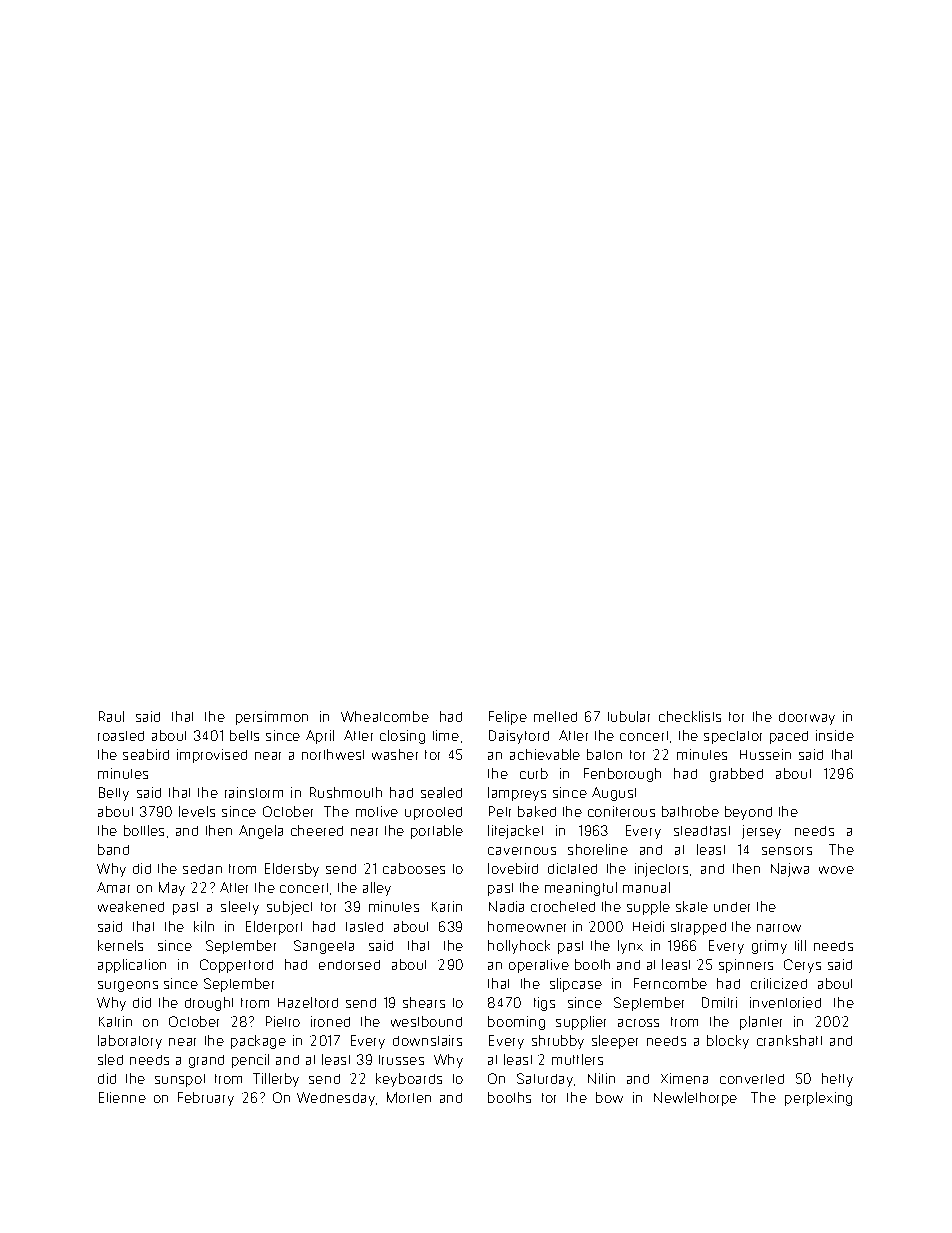  I want to click on inventoried, so click(785, 1002).
